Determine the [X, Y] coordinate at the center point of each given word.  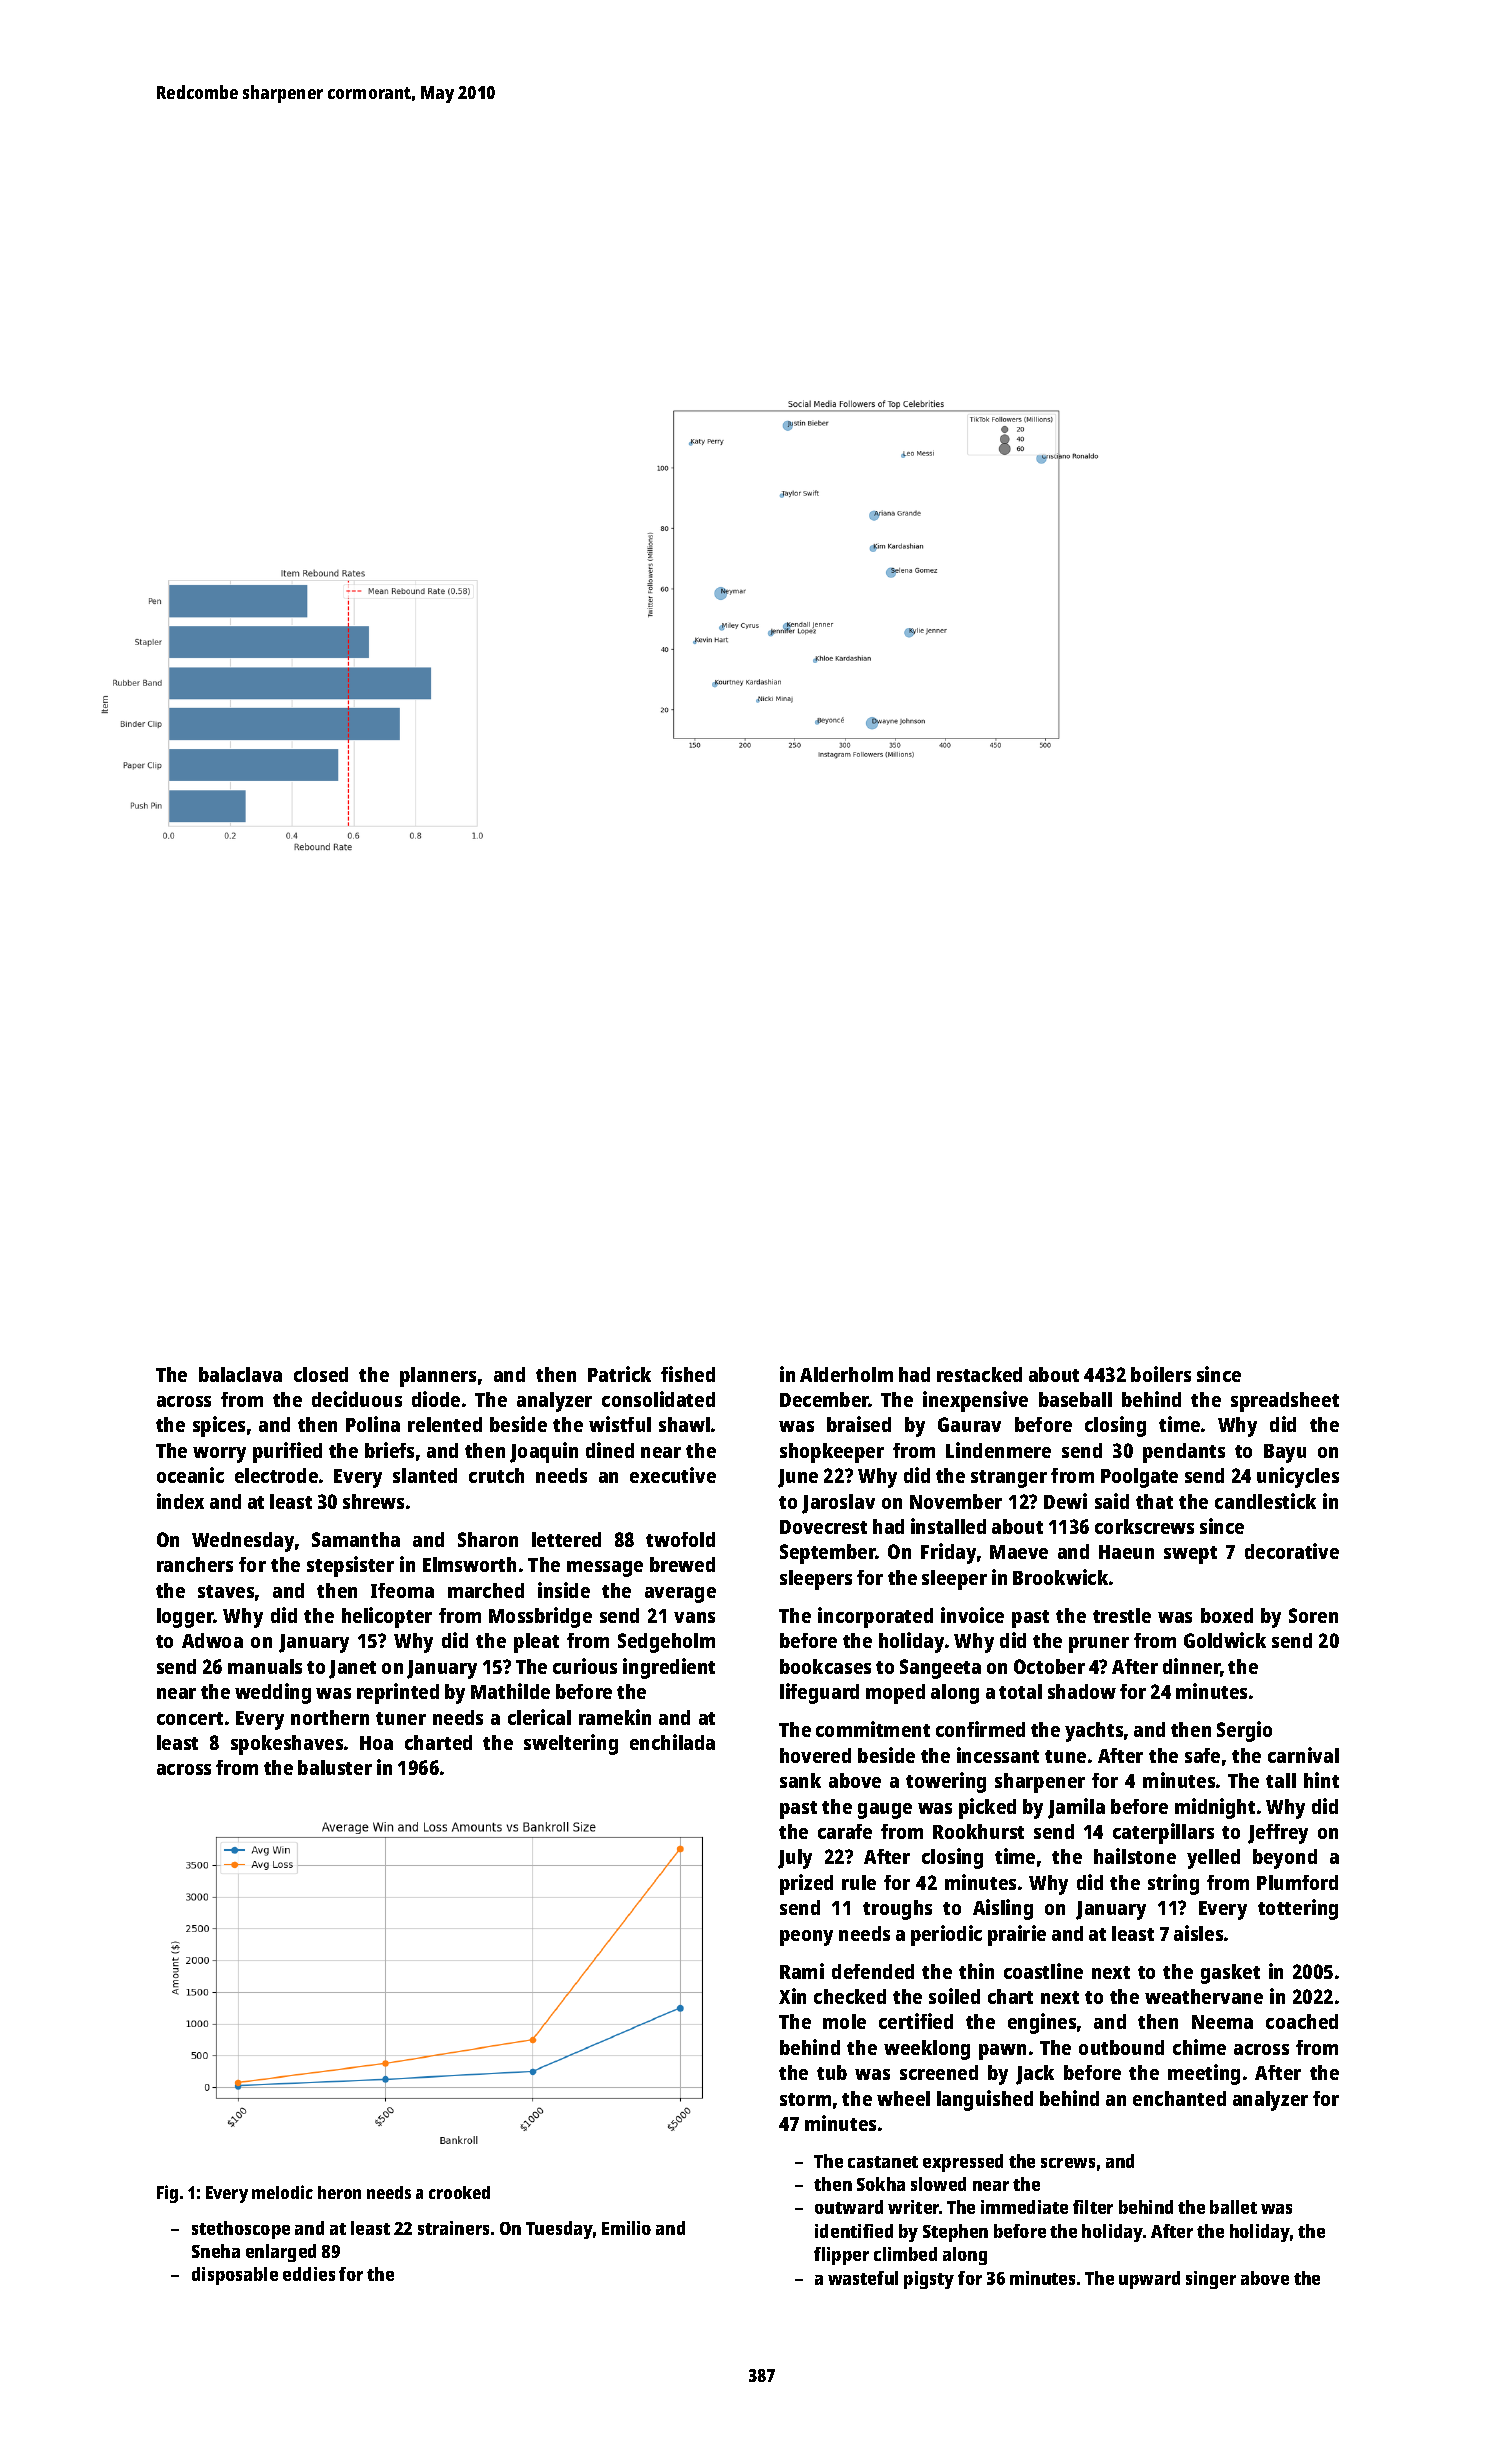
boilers [1161, 1374]
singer [1211, 2280]
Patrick [619, 1374]
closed [321, 1374]
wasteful [863, 2278]
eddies [309, 2274]
